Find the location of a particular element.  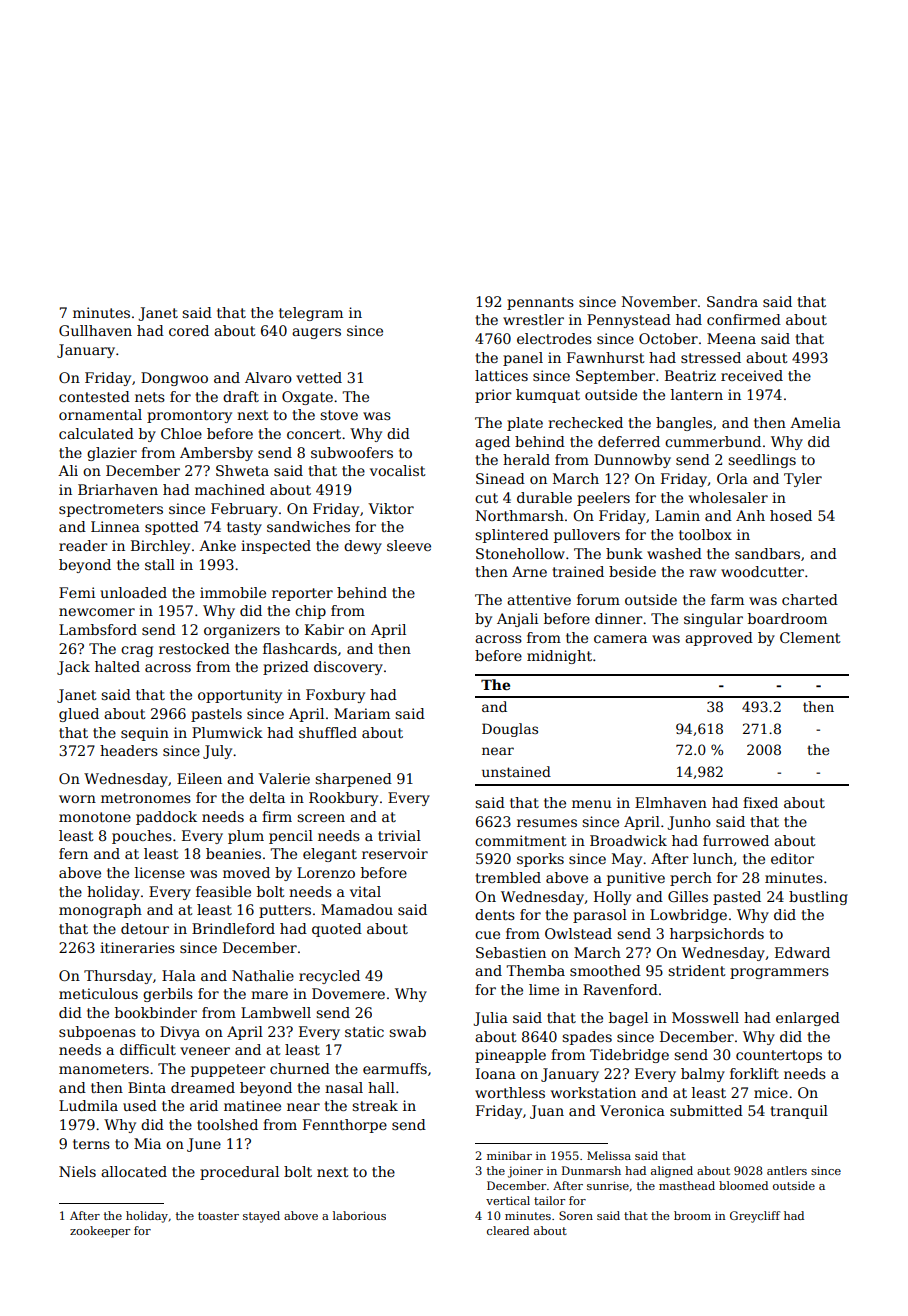

sporks is located at coordinates (540, 860).
